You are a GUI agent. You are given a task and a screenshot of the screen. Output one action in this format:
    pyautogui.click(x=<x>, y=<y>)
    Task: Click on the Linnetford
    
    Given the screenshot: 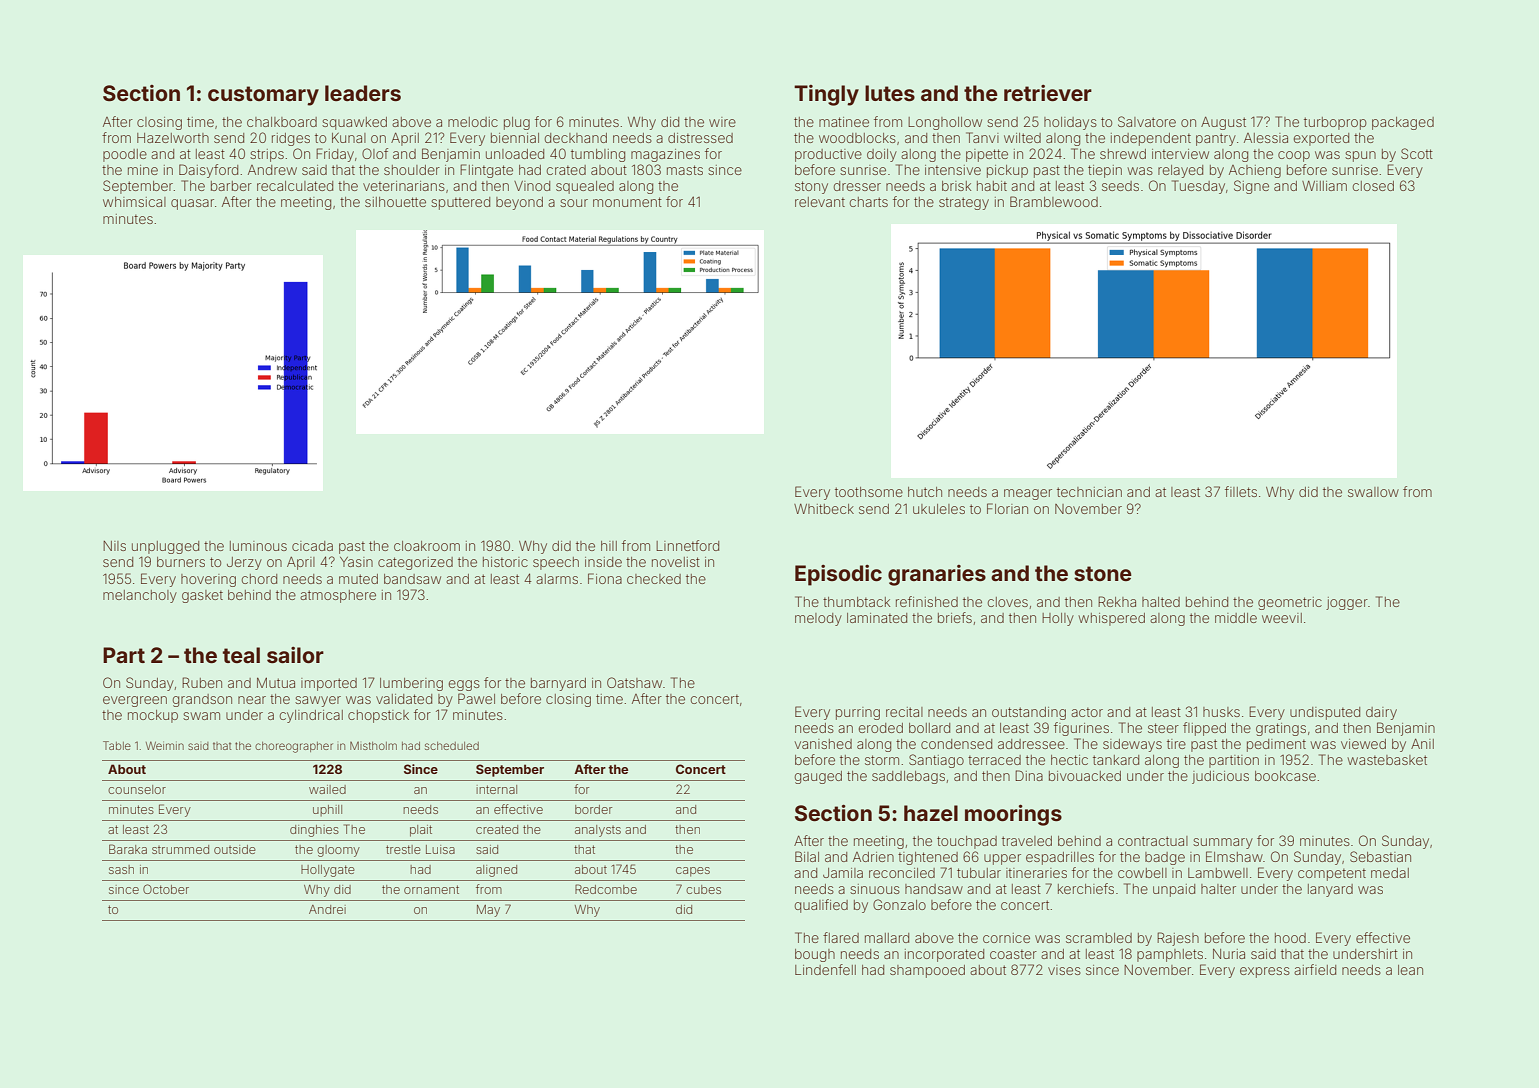 What is the action you would take?
    pyautogui.click(x=687, y=545)
